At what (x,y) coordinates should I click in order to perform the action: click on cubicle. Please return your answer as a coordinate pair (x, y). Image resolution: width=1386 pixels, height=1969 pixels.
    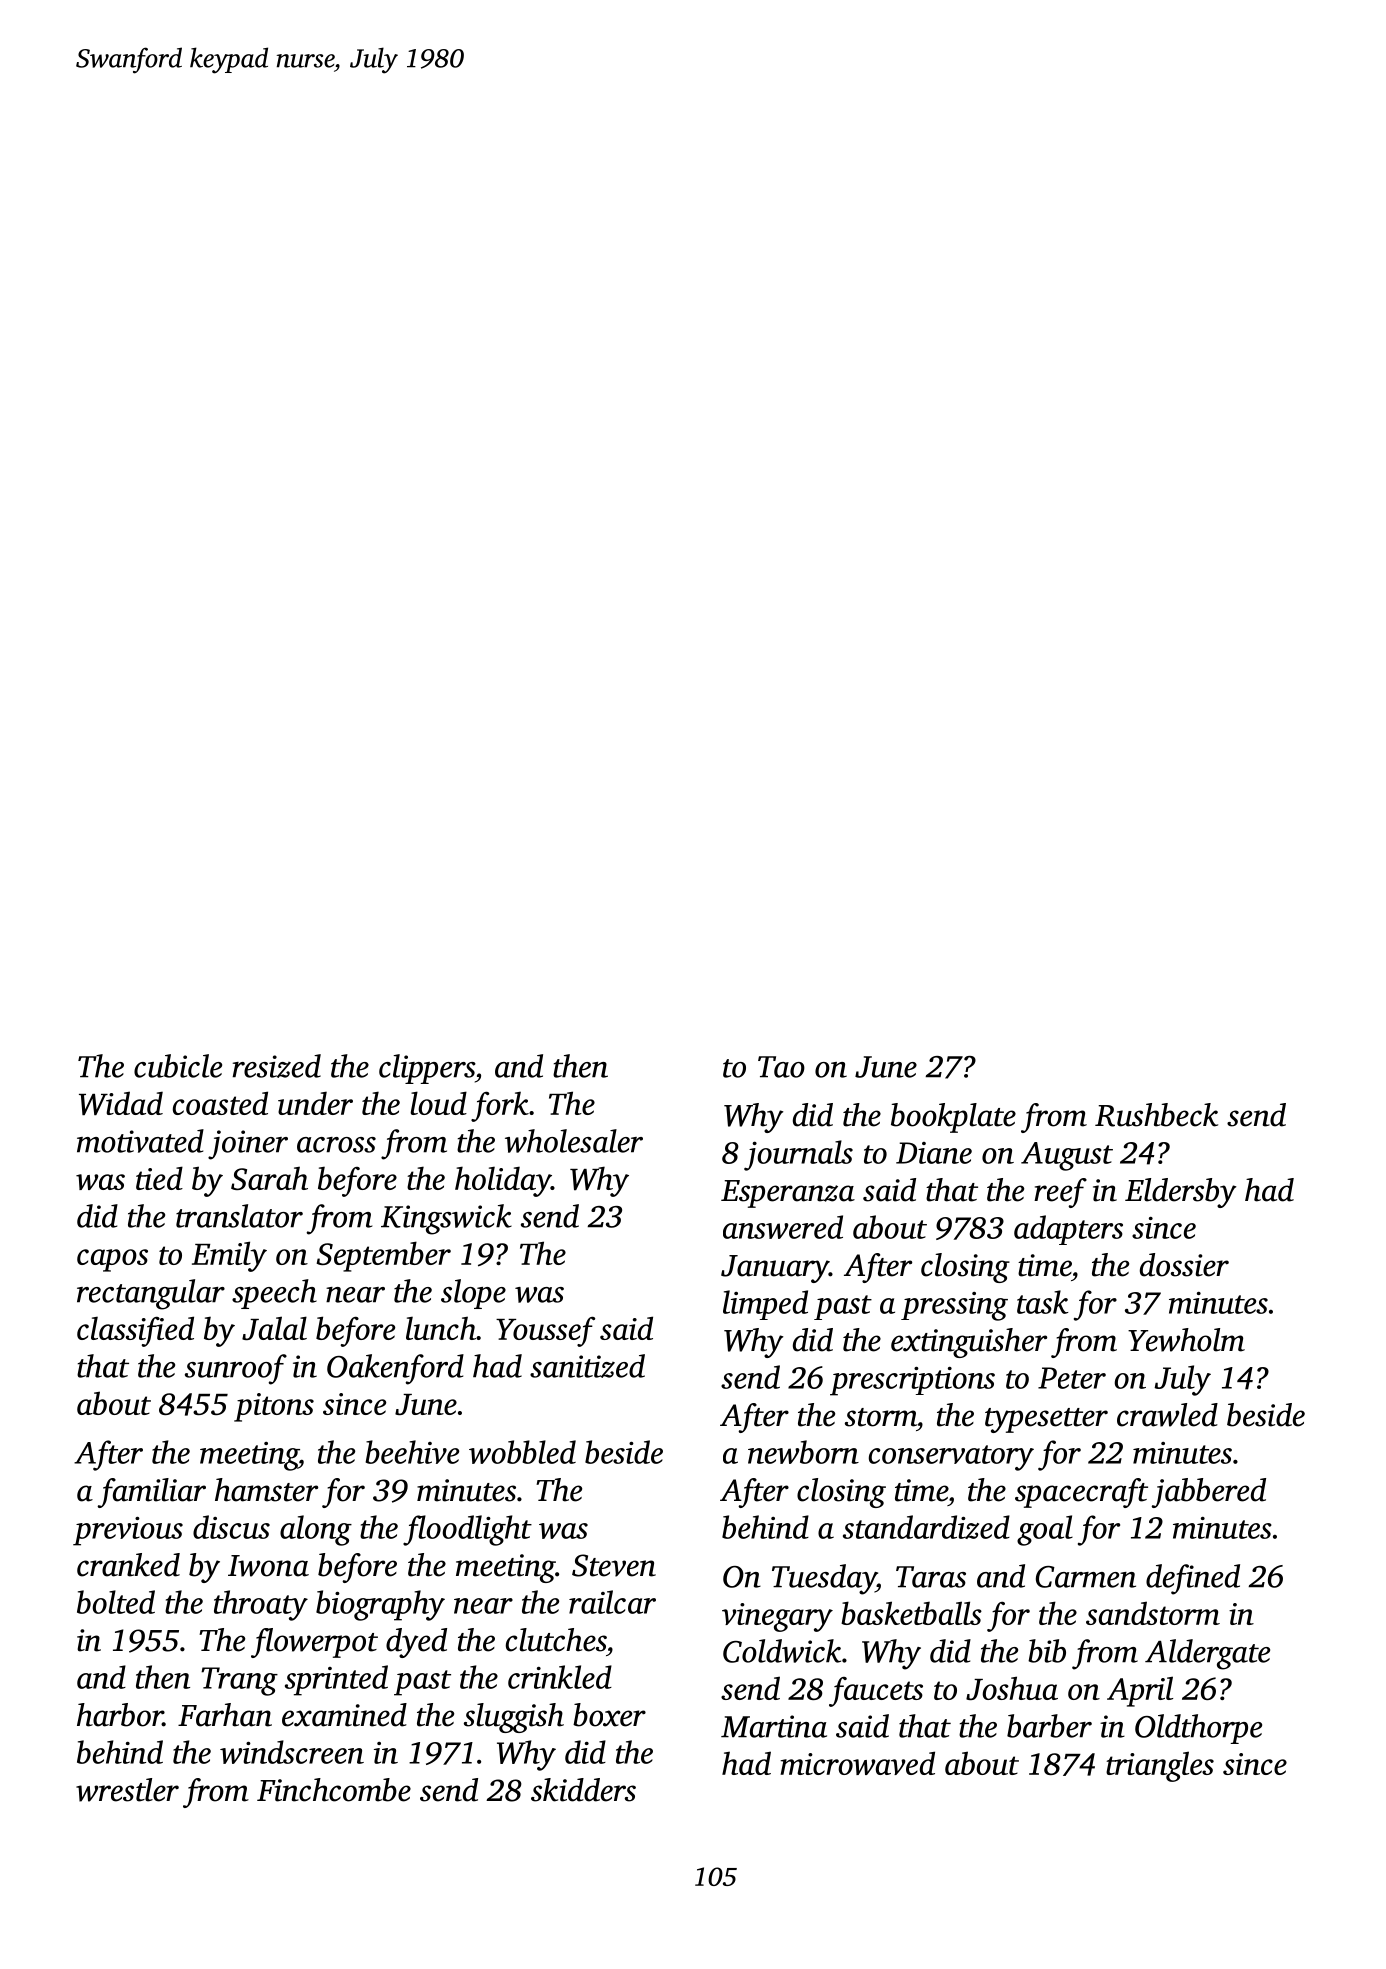
    Looking at the image, I should click on (178, 1066).
